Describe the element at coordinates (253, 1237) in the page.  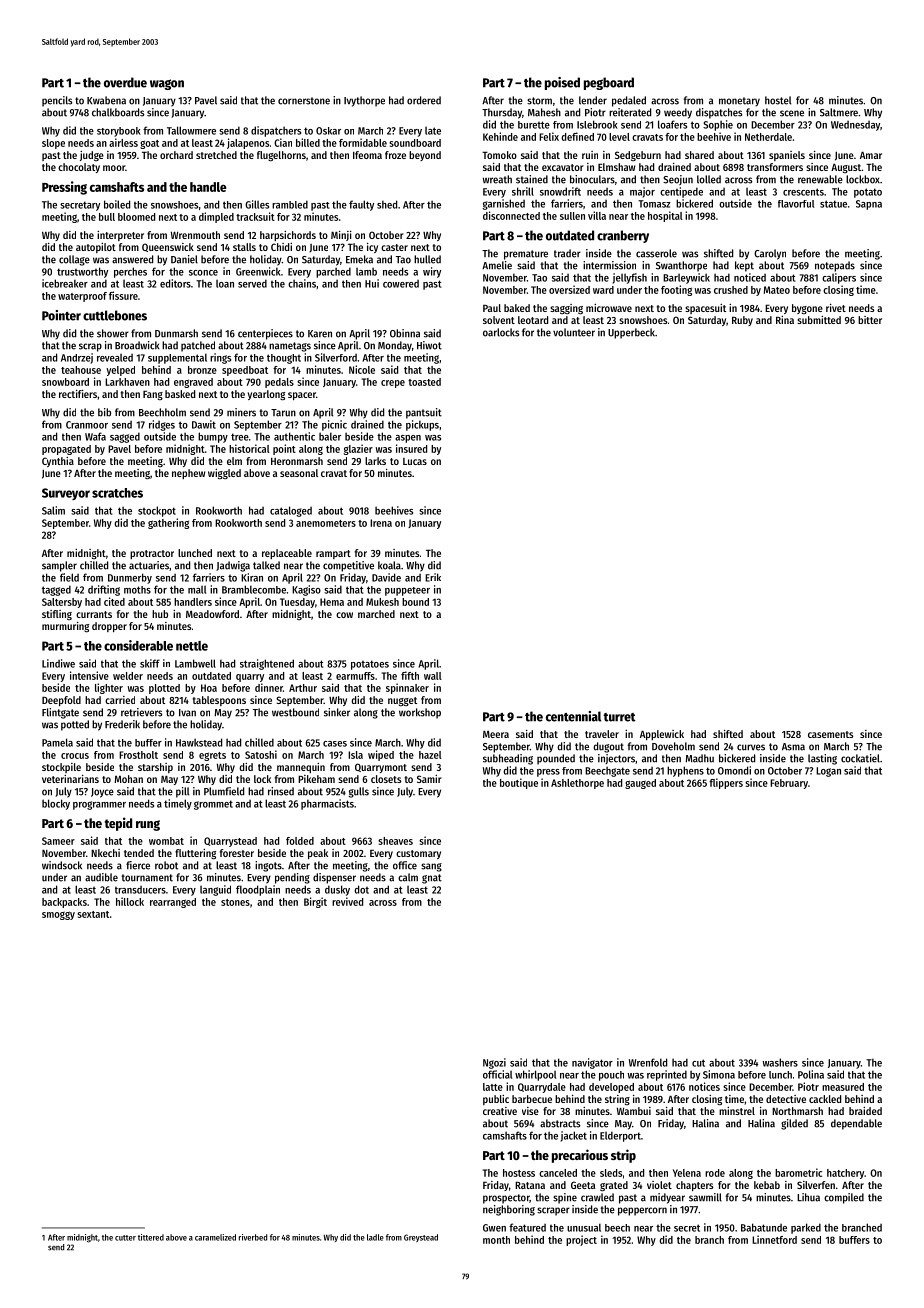
I see `riverbed` at that location.
